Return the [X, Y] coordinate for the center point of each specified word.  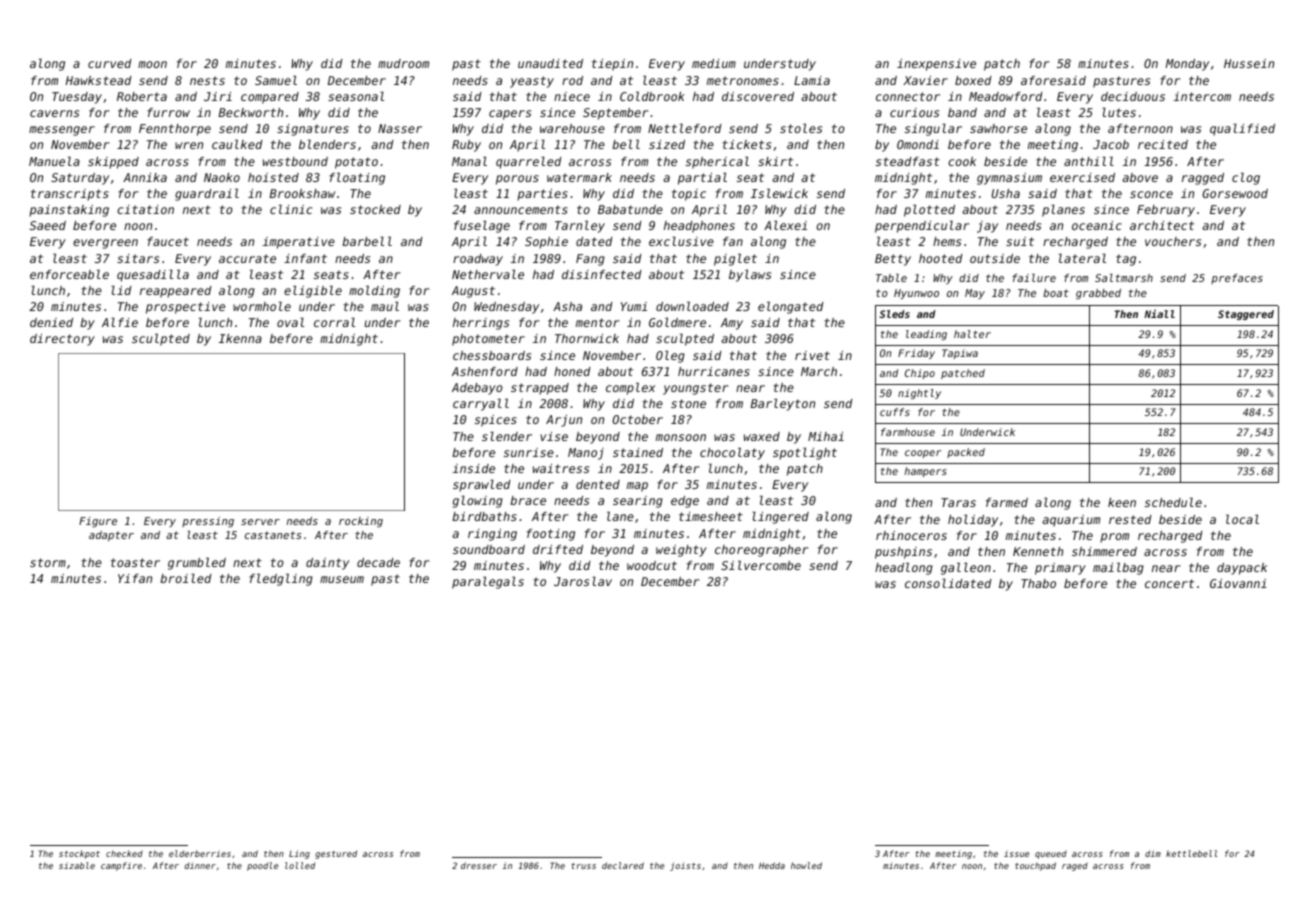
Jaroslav [583, 581]
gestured [336, 854]
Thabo [1038, 583]
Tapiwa [960, 354]
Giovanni [1238, 583]
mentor [597, 322]
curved [110, 63]
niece [572, 96]
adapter [111, 536]
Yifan [135, 578]
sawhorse [998, 128]
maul [385, 306]
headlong [904, 568]
